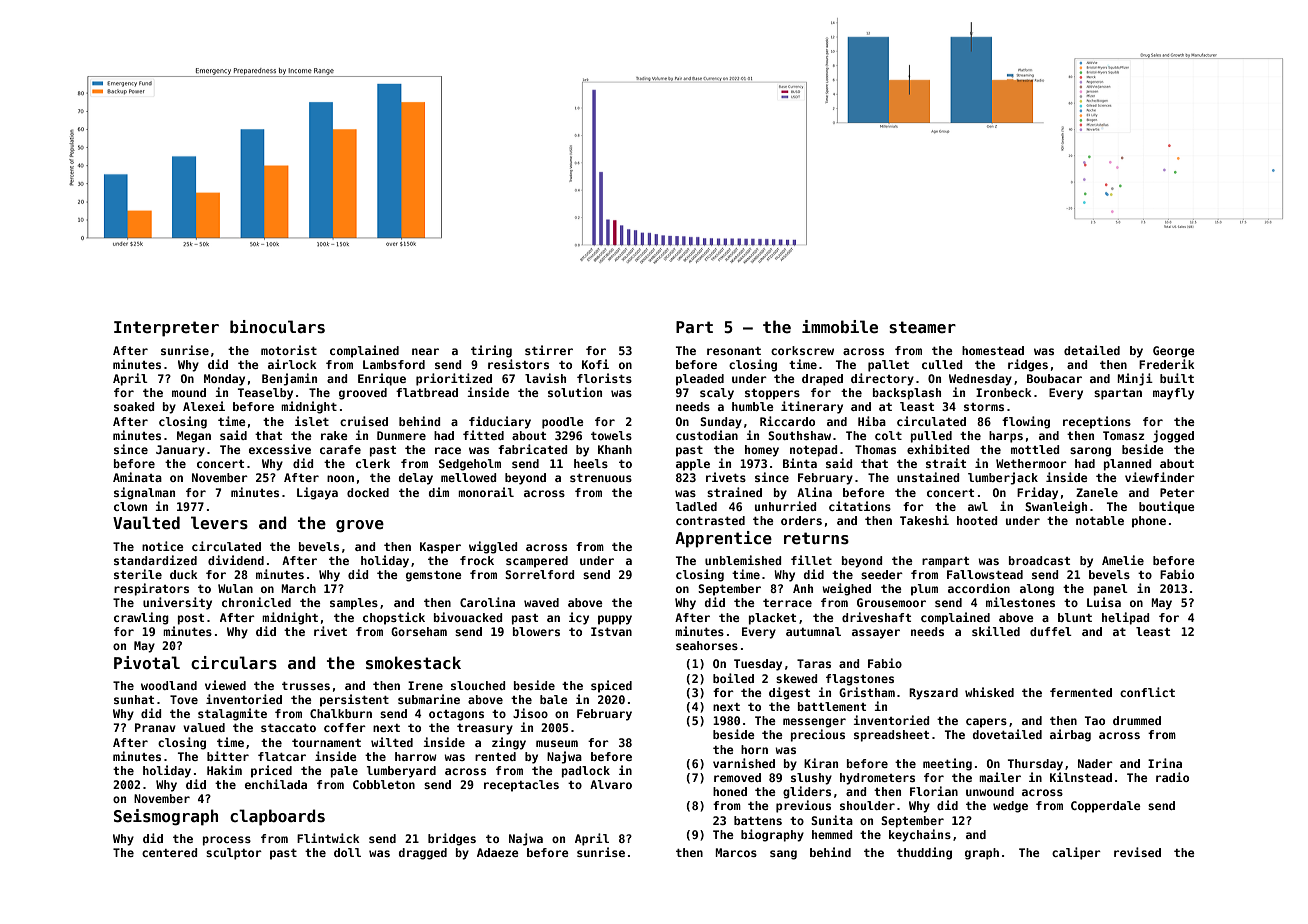  I want to click on Interpreter, so click(166, 329).
